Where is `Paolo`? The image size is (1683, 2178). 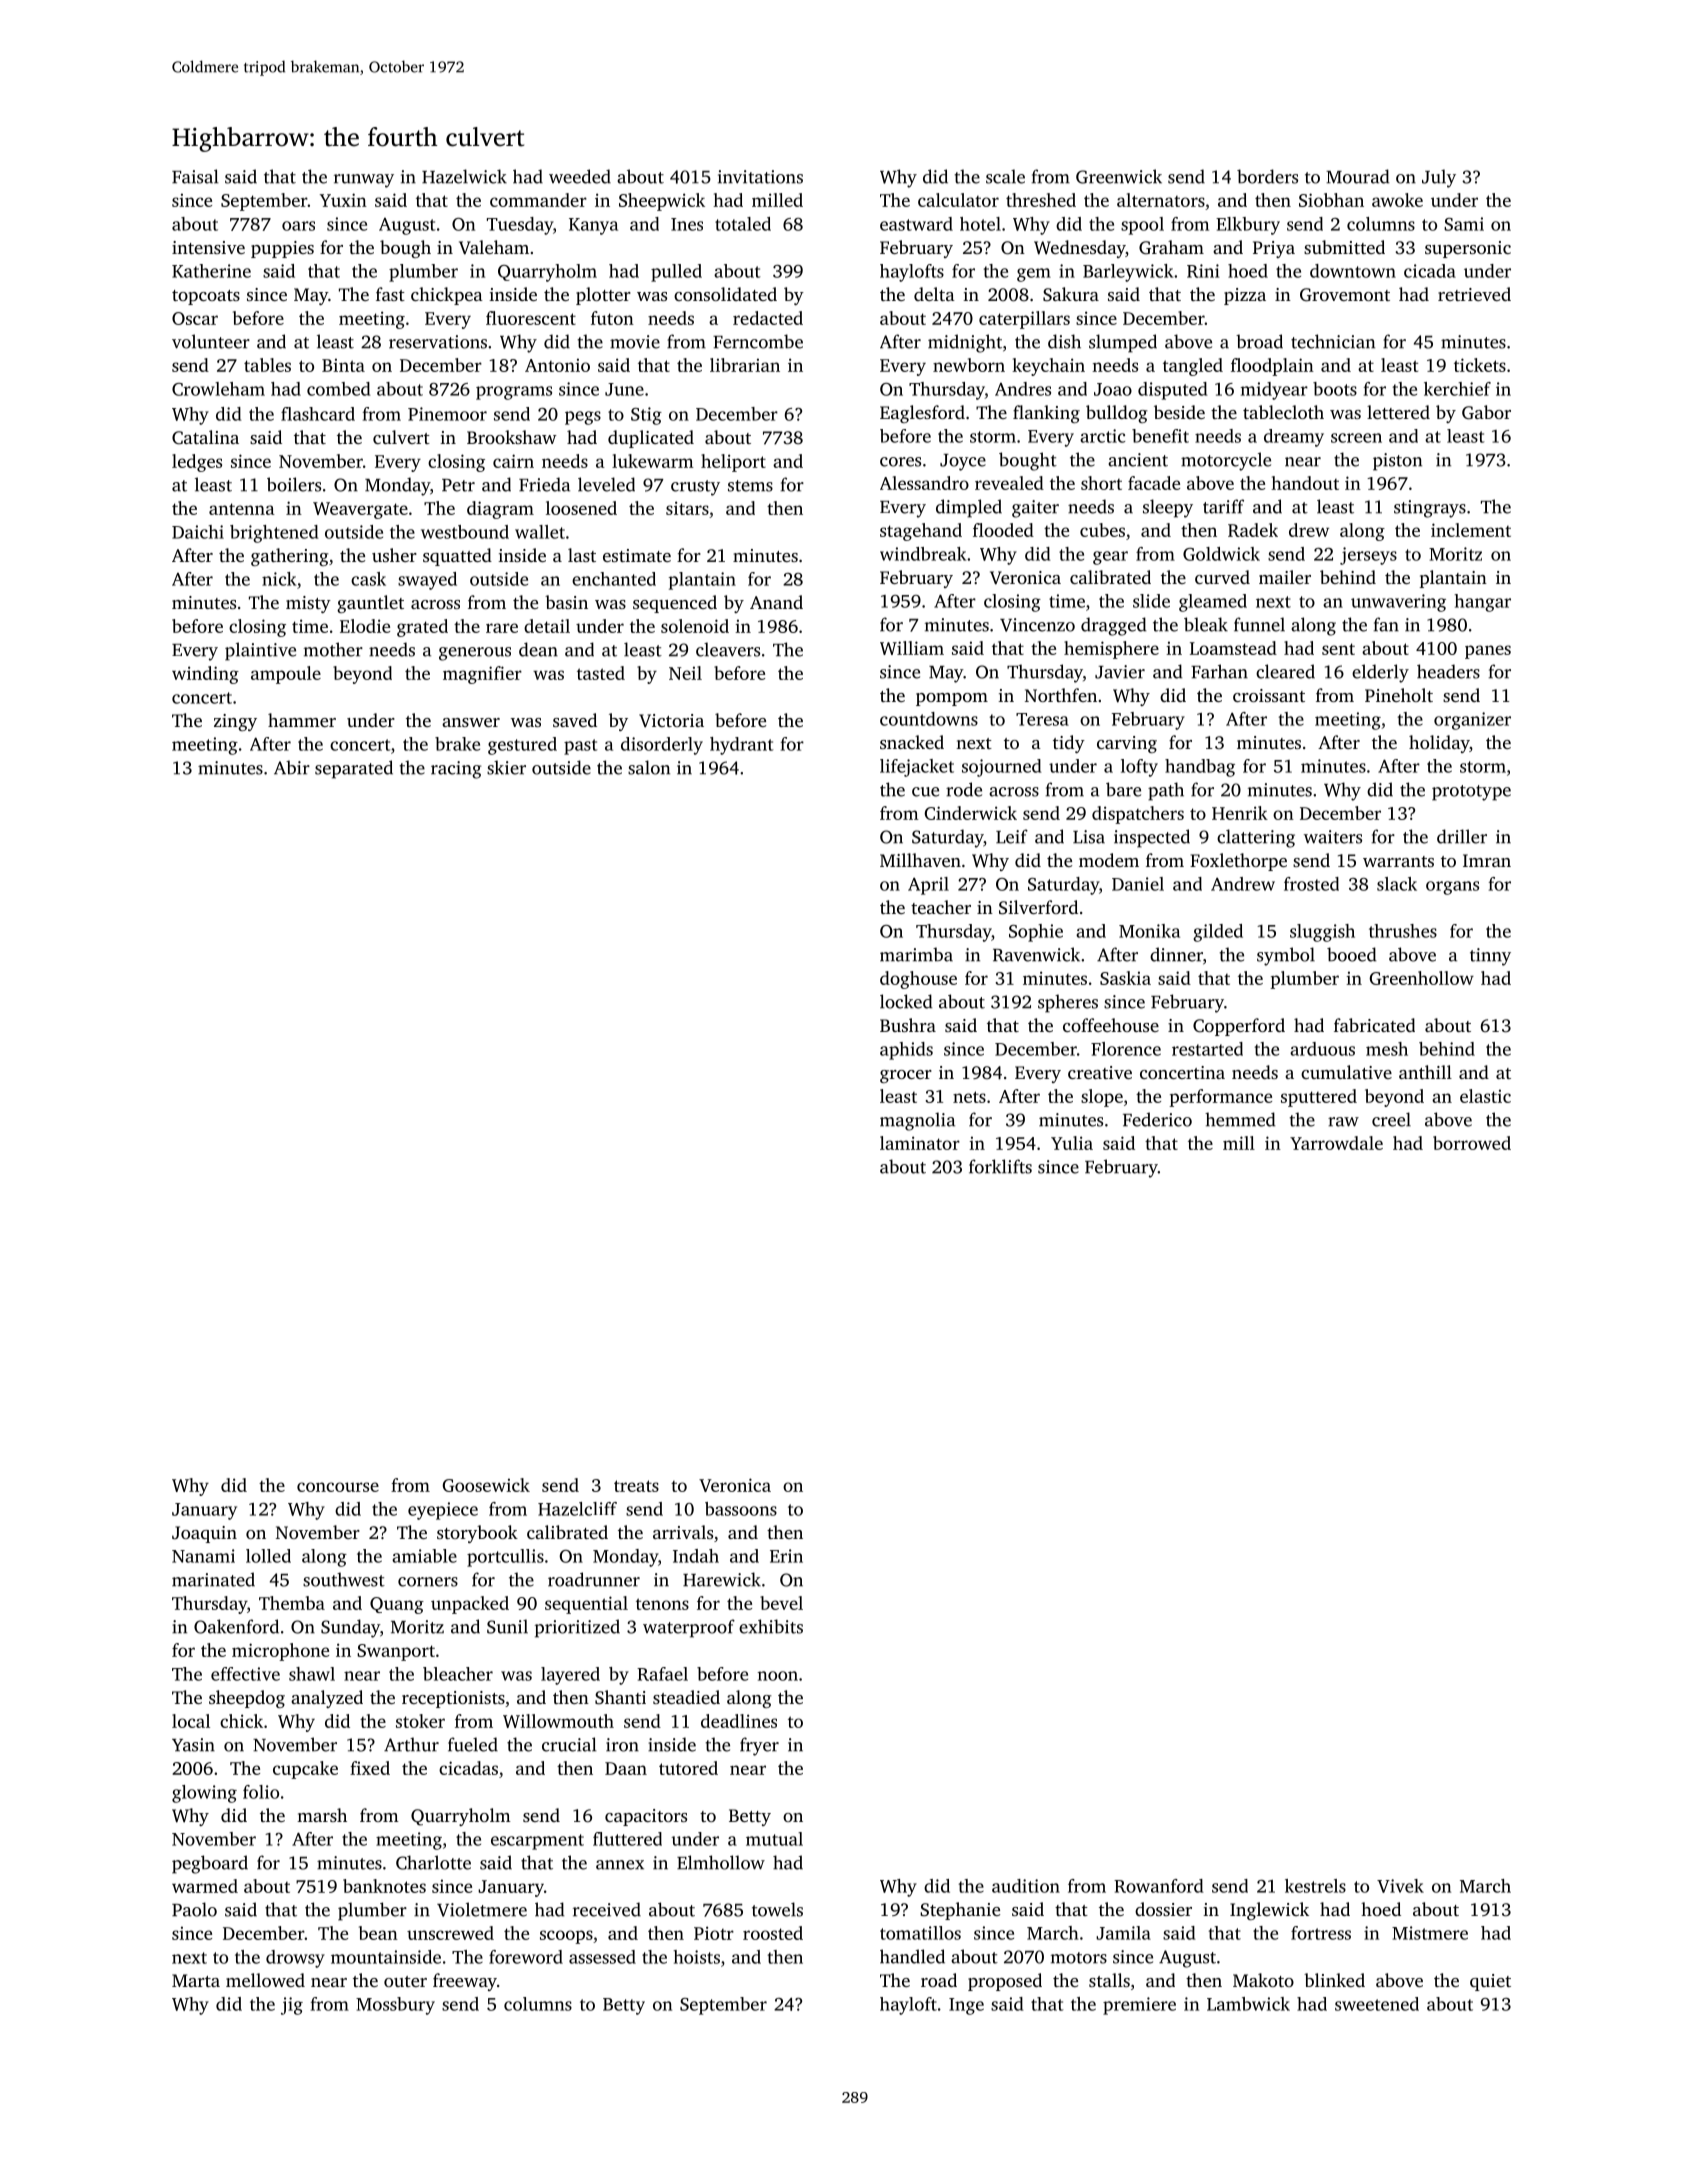
Paolo is located at coordinates (194, 1909).
